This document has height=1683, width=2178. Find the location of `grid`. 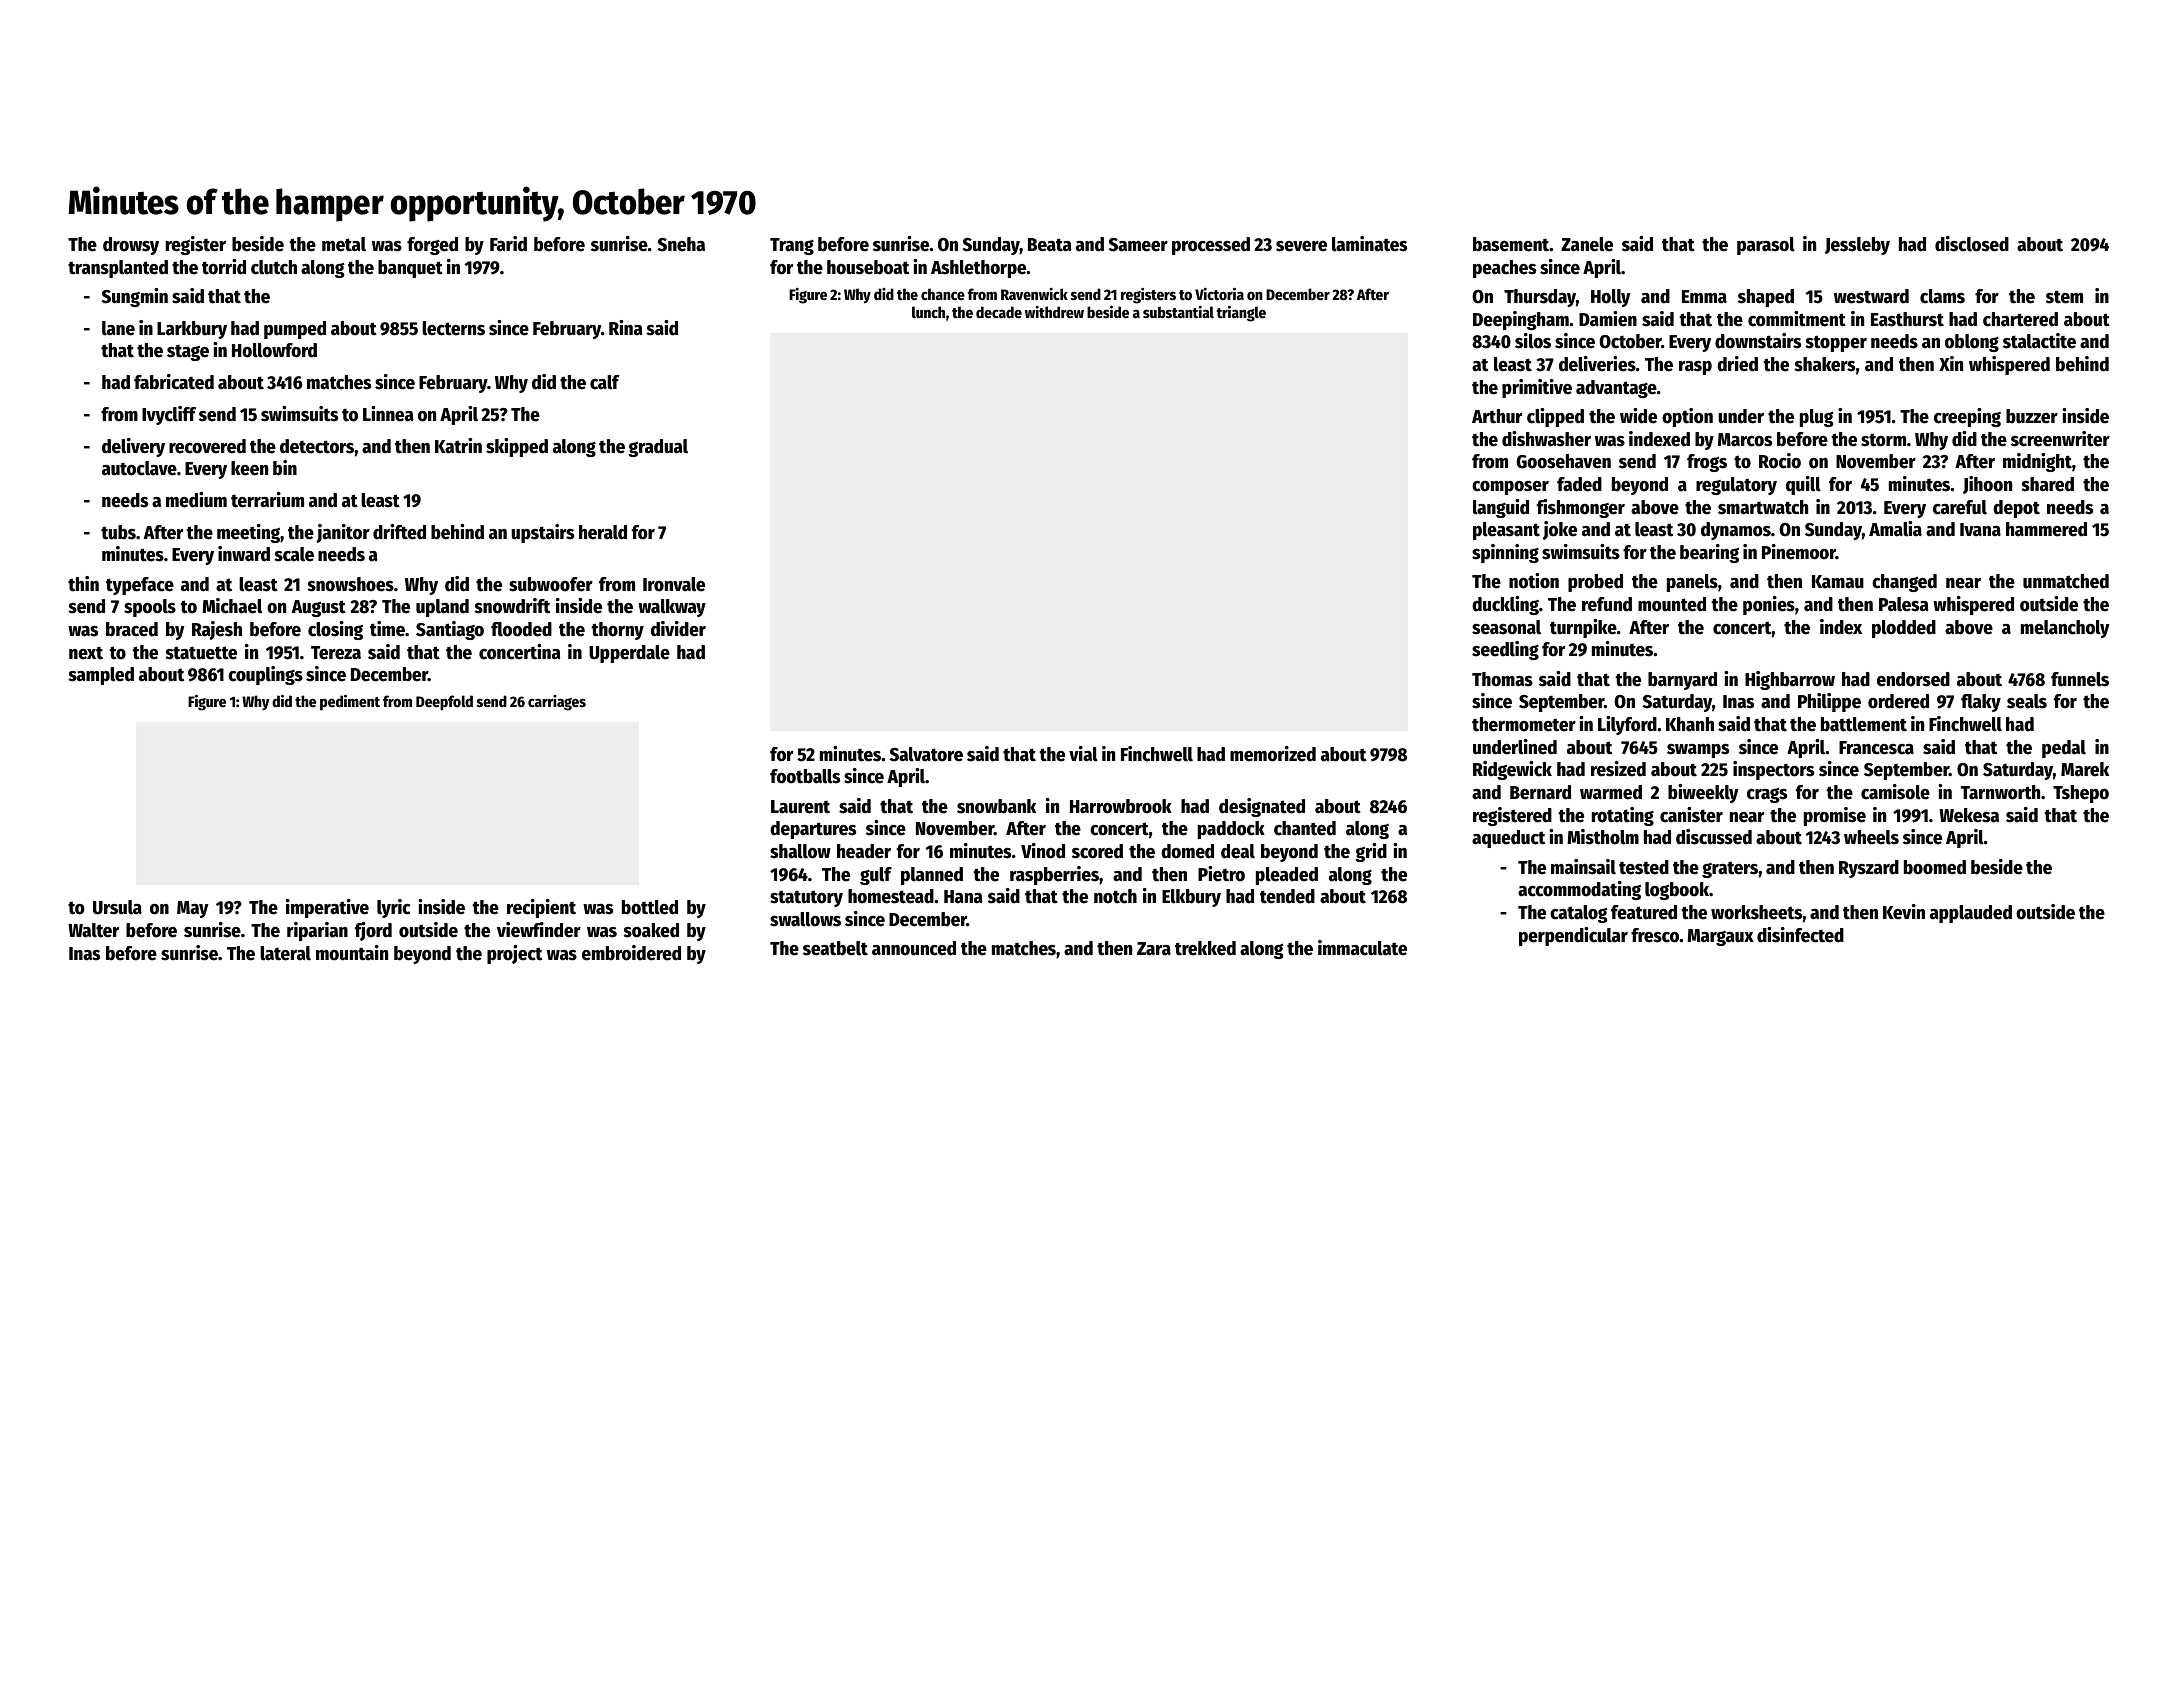

grid is located at coordinates (1371, 852).
